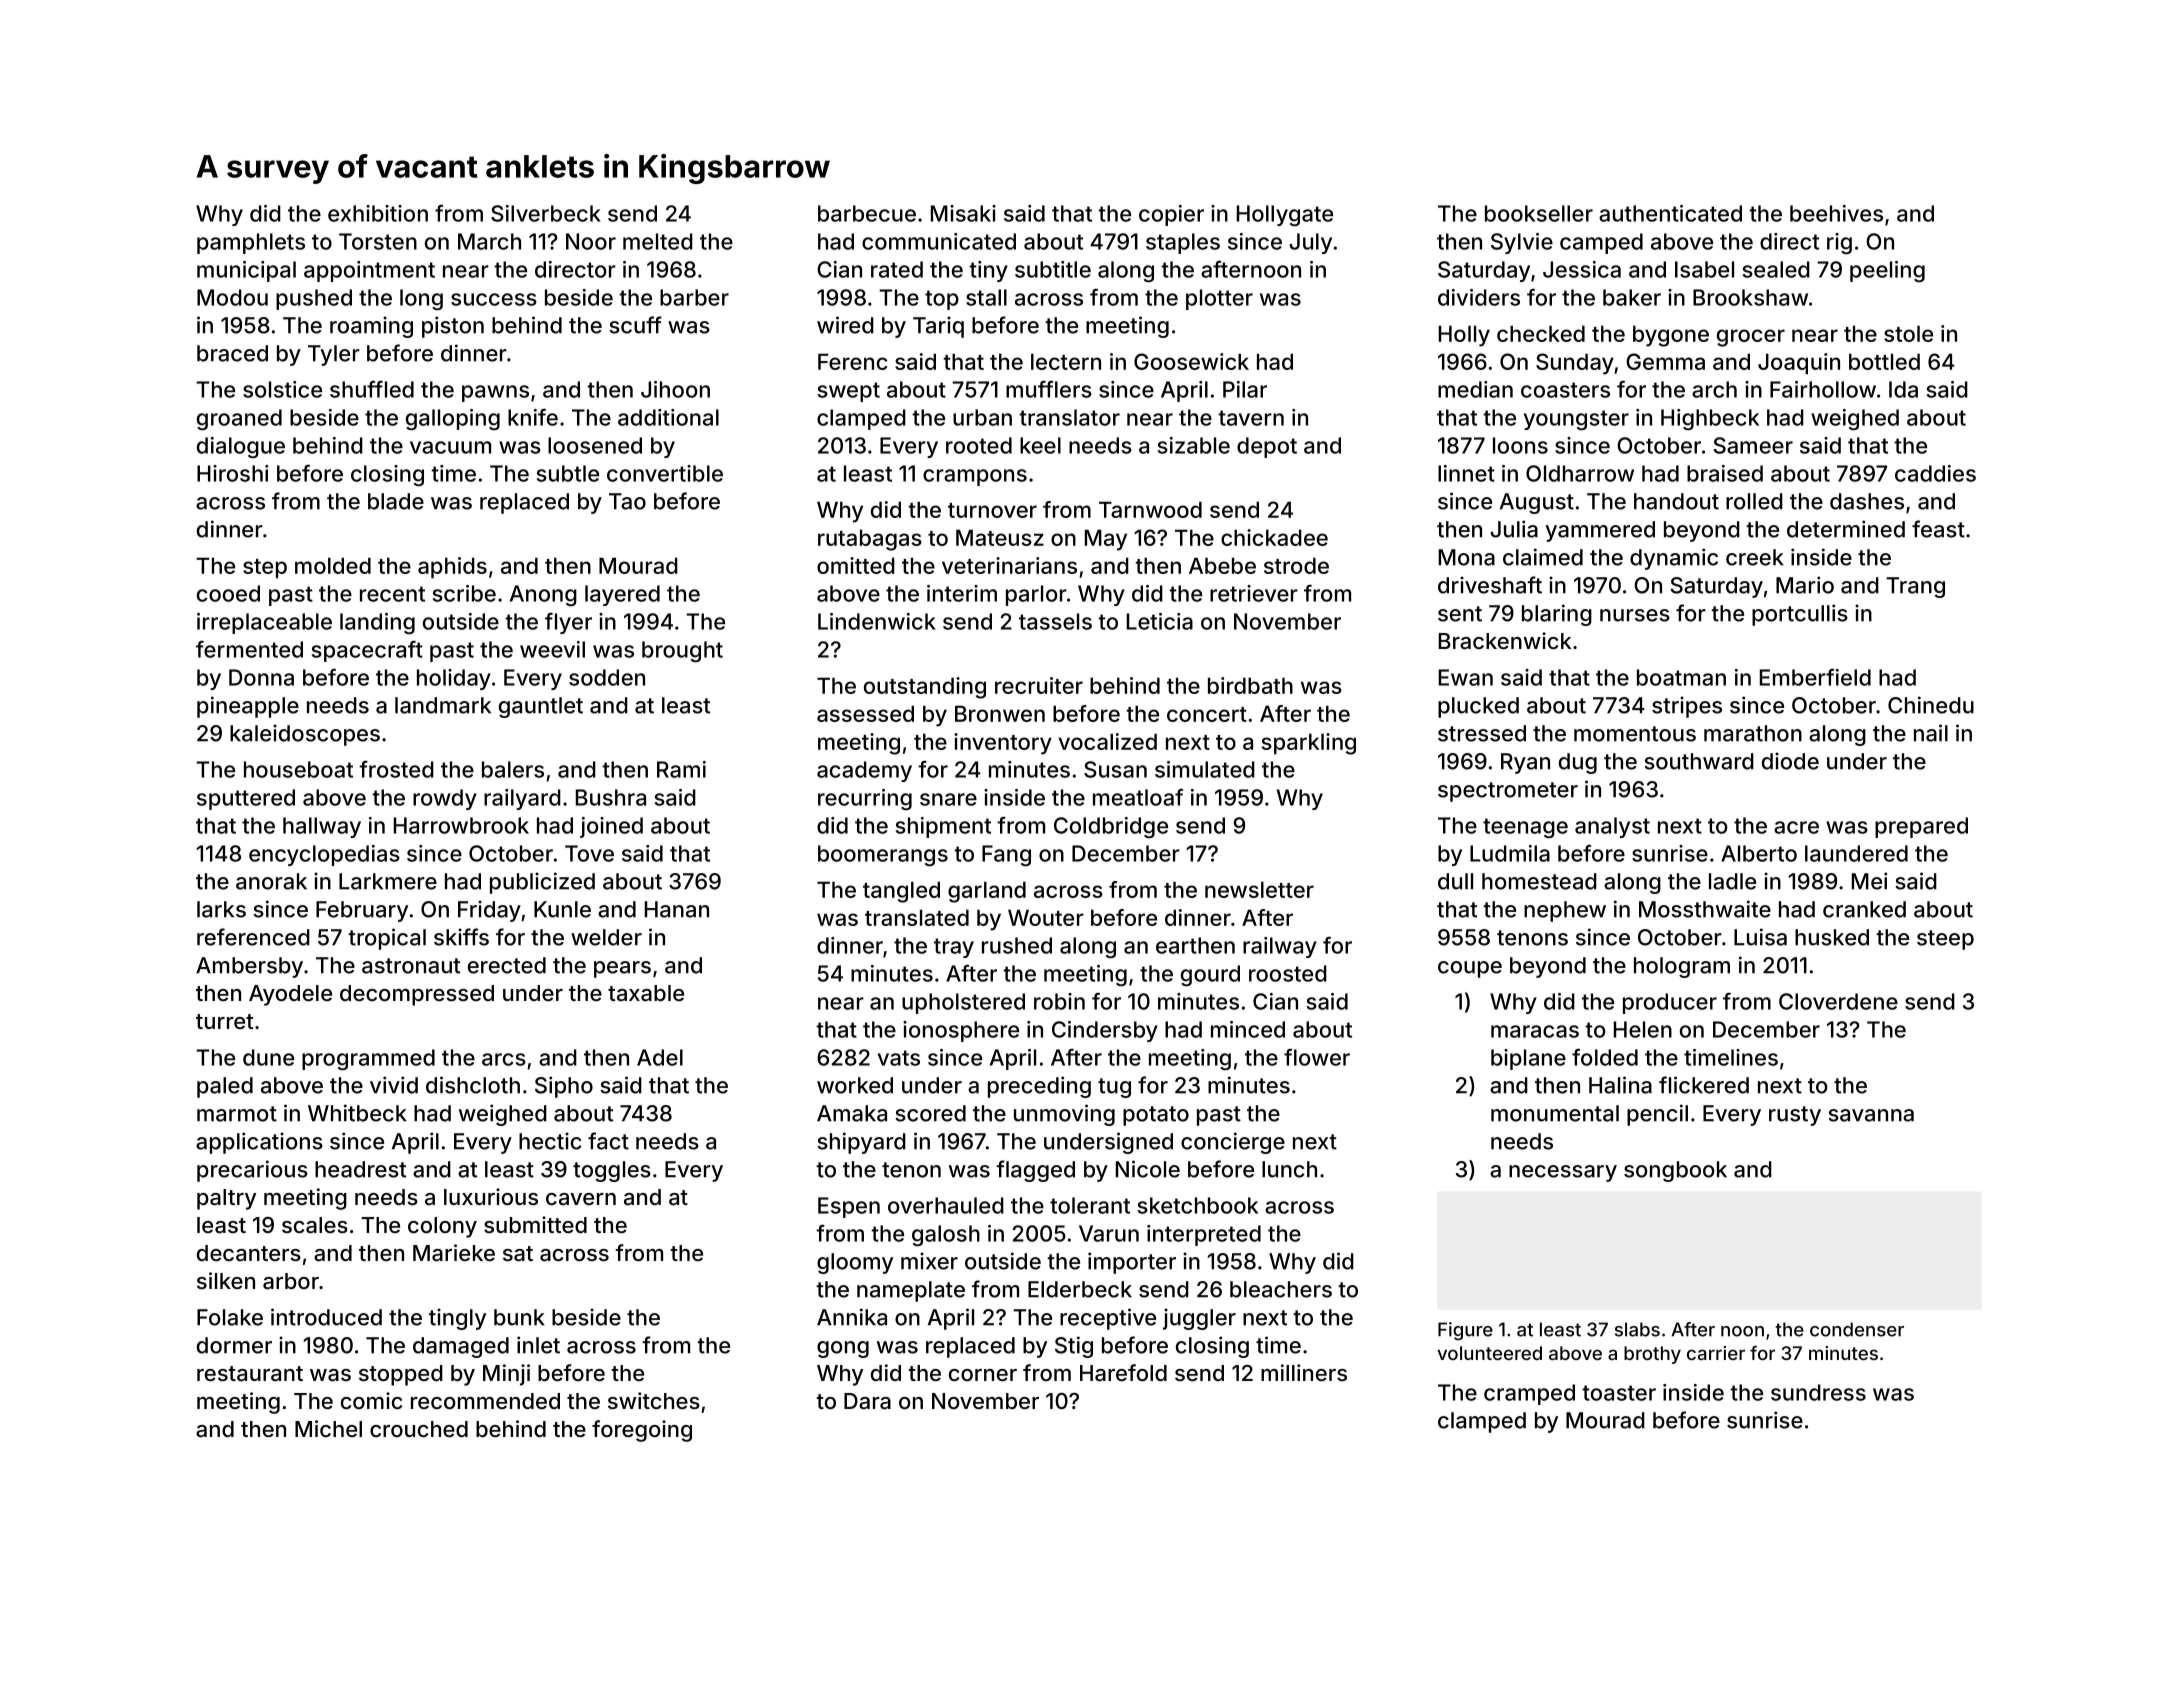 This document has width=2178, height=1683. What do you see at coordinates (963, 213) in the document?
I see `Misaki` at bounding box center [963, 213].
